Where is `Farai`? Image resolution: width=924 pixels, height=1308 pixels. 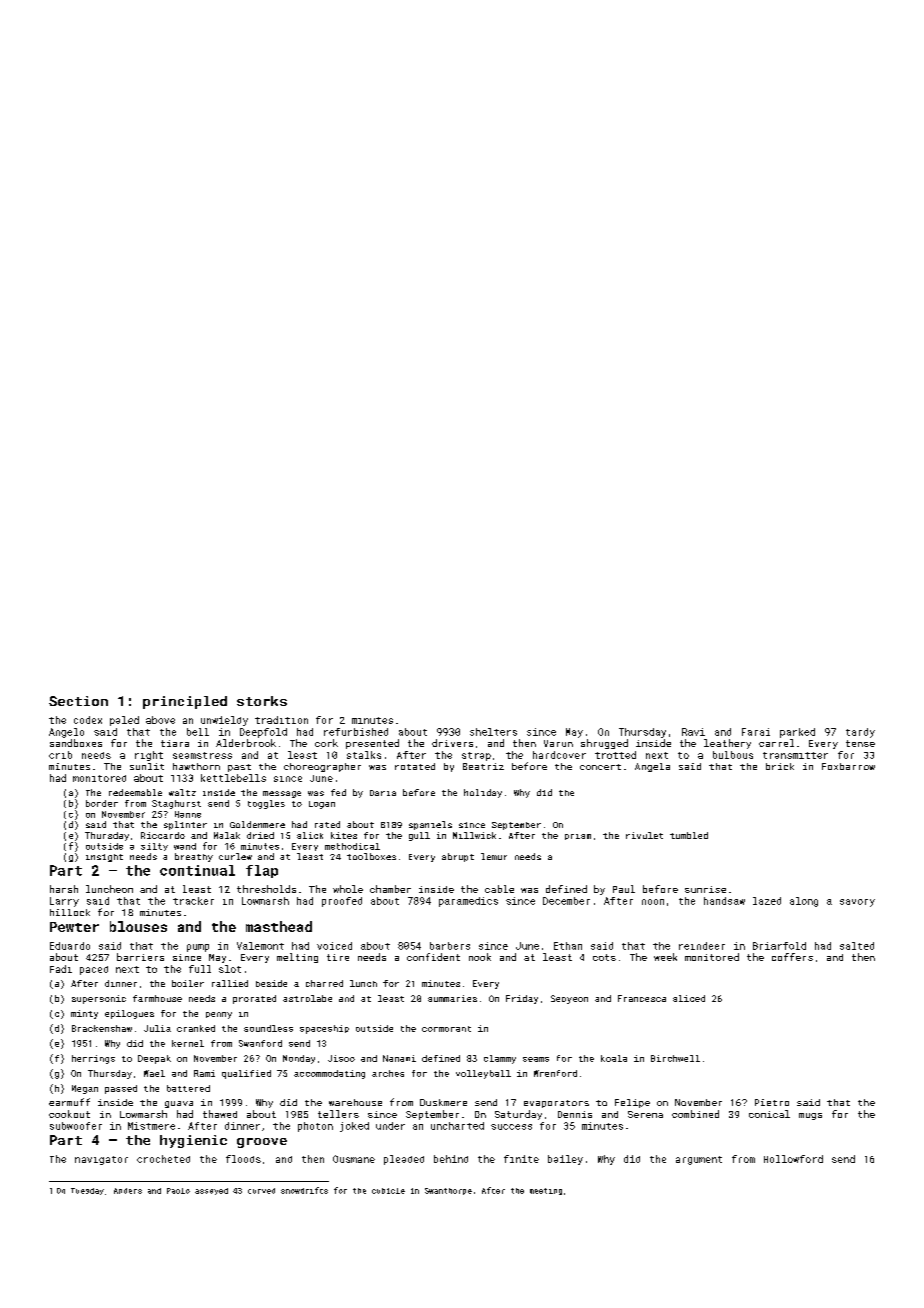 Farai is located at coordinates (756, 732).
